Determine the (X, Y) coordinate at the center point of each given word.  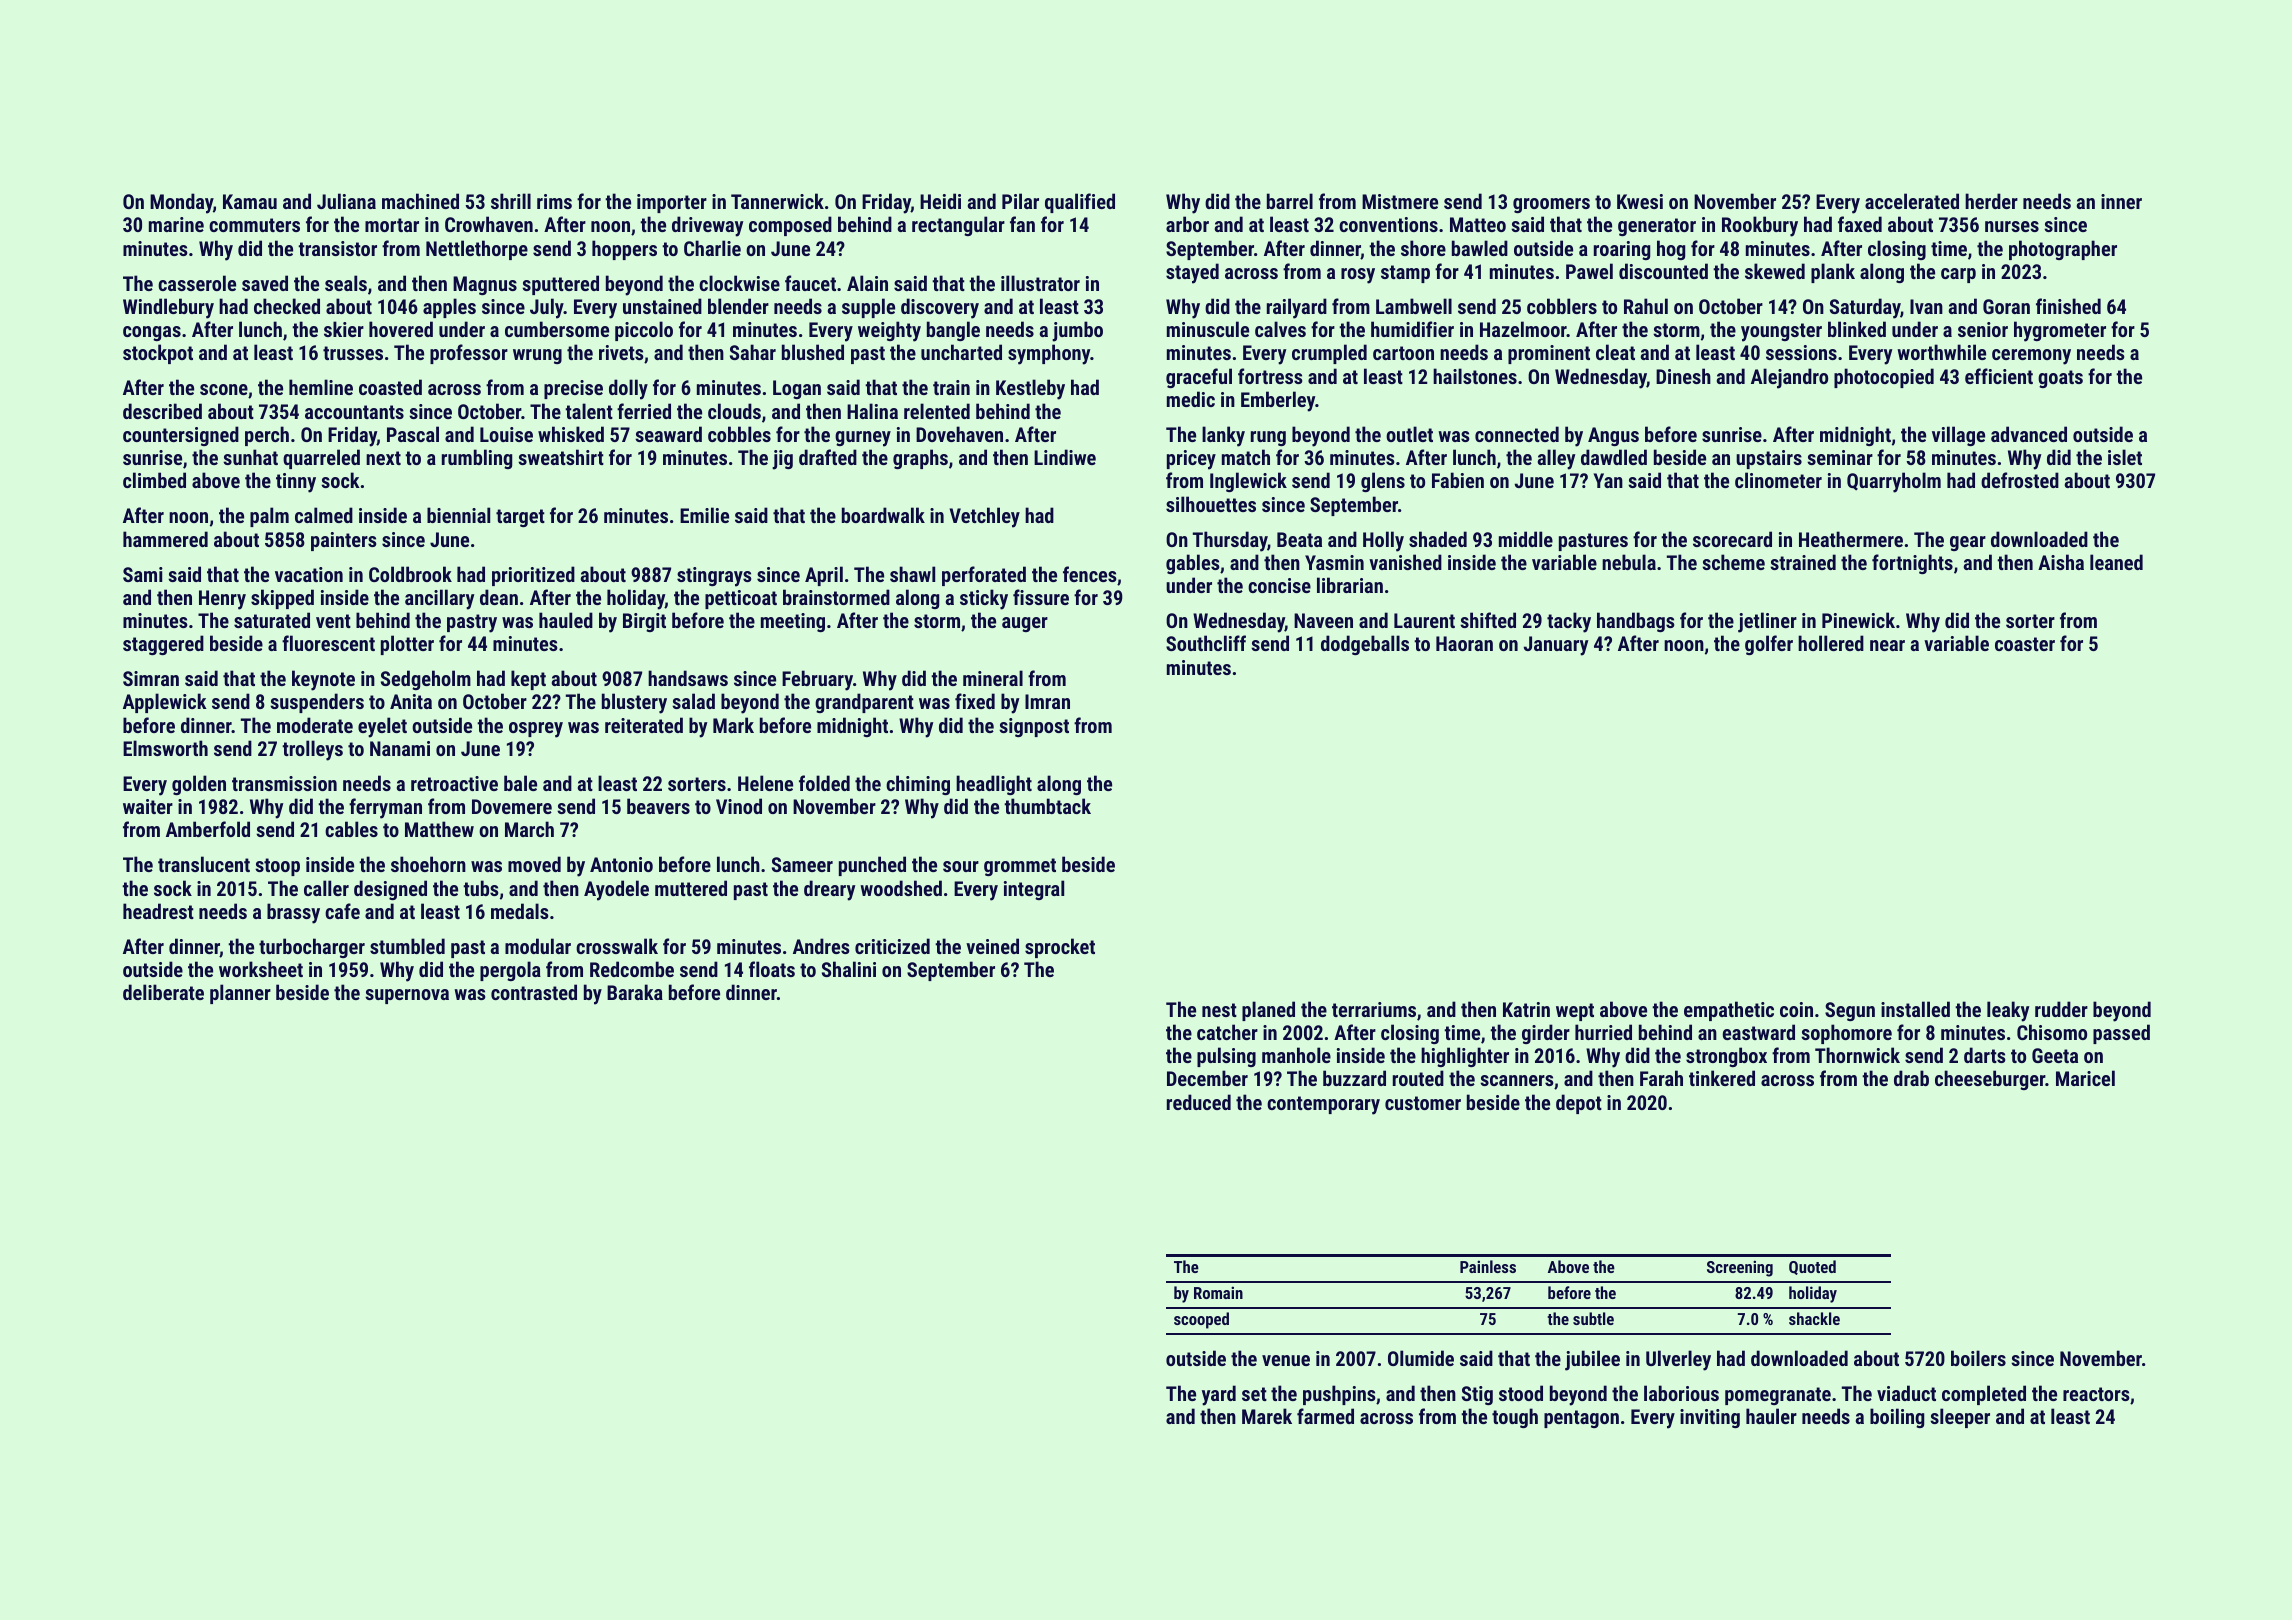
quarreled (321, 459)
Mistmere (1400, 201)
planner (240, 994)
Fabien (1458, 480)
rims (554, 201)
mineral (993, 678)
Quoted (1812, 1267)
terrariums (1374, 1009)
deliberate (163, 992)
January (1556, 646)
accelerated (1912, 201)
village (1958, 436)
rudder (2061, 1009)
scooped (1201, 1320)
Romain (1218, 1292)
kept (528, 680)
